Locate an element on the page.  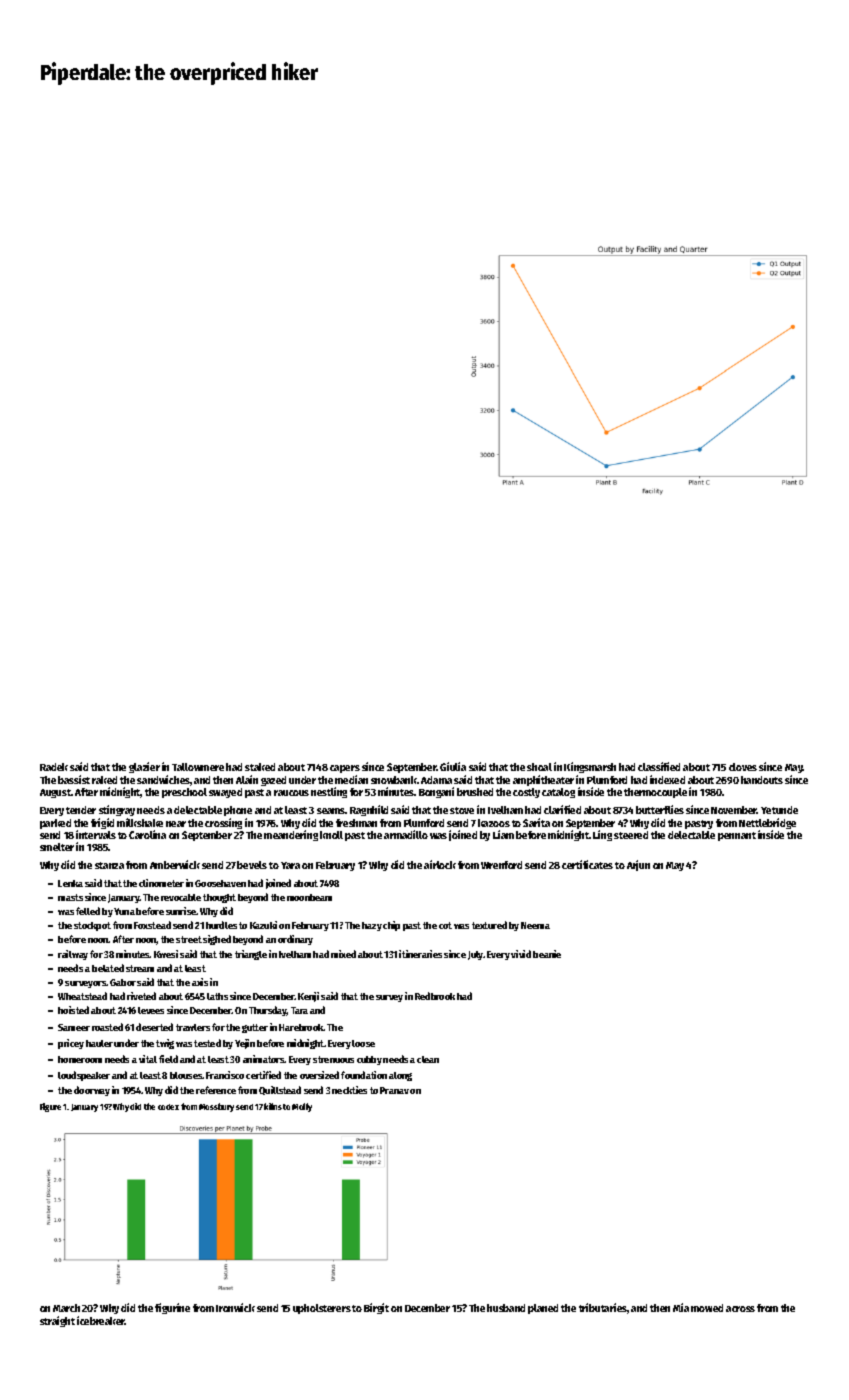
crossing is located at coordinates (223, 823).
